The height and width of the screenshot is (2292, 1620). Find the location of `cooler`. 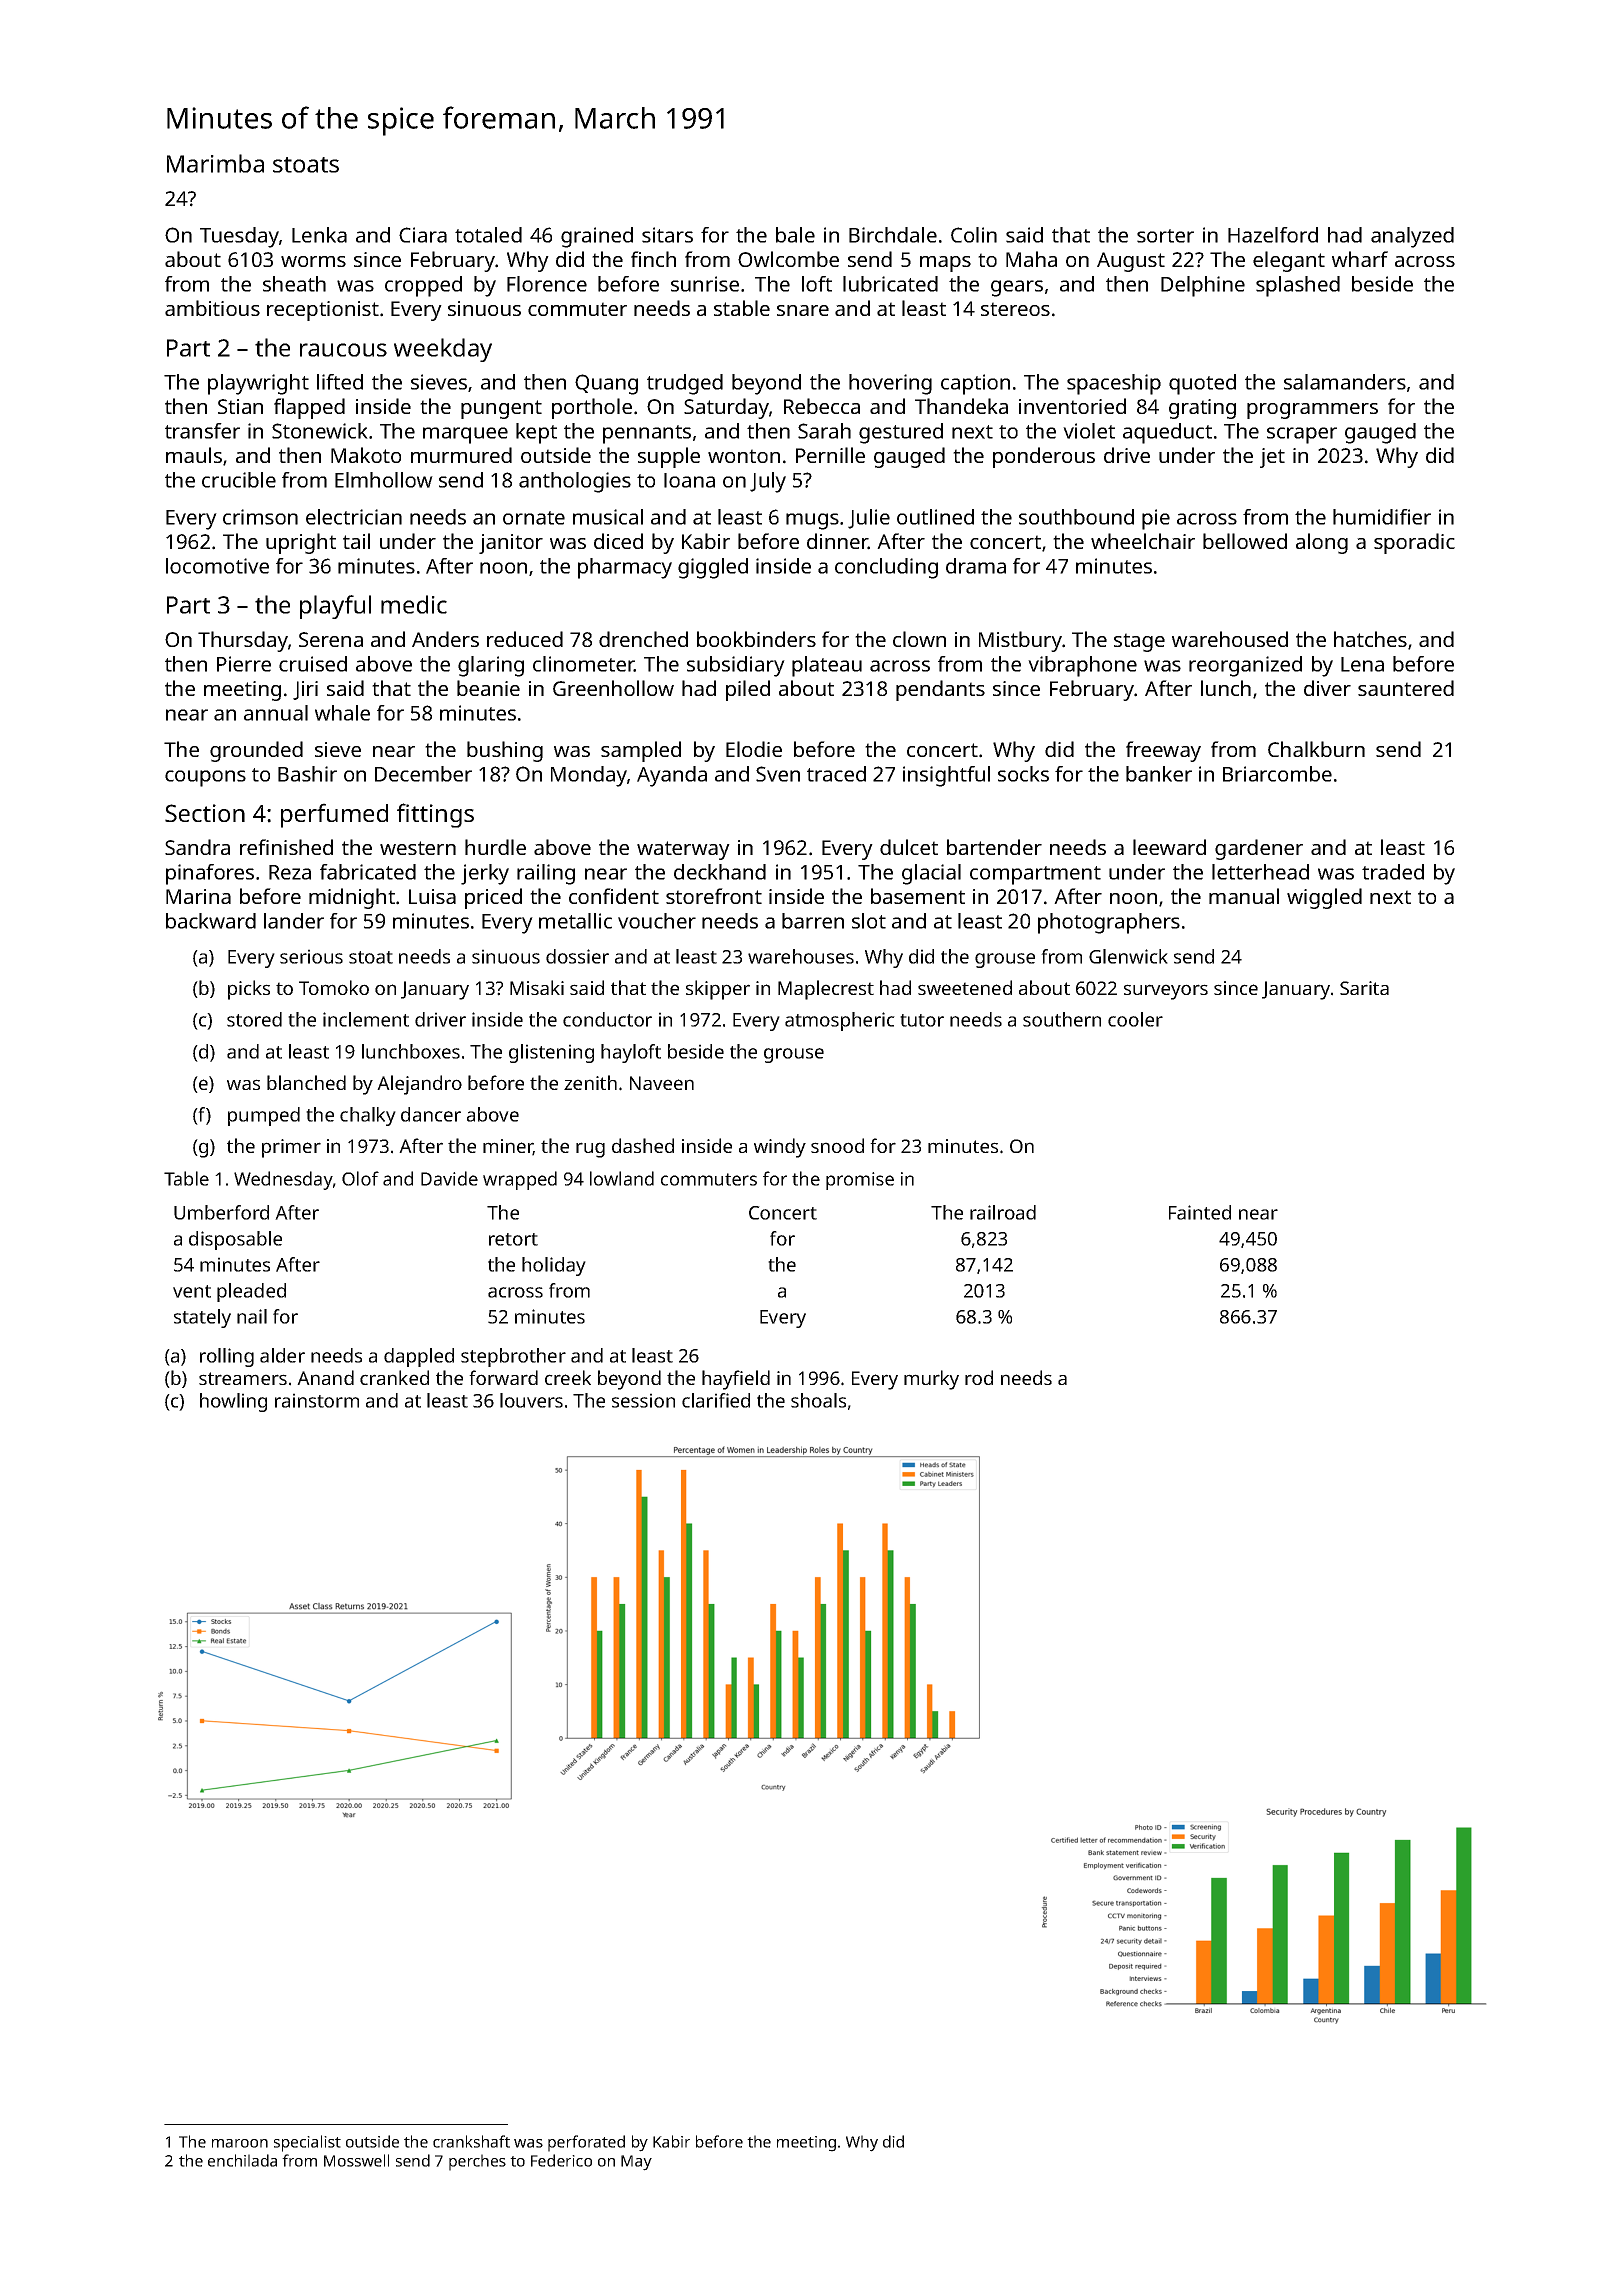

cooler is located at coordinates (1135, 1019).
